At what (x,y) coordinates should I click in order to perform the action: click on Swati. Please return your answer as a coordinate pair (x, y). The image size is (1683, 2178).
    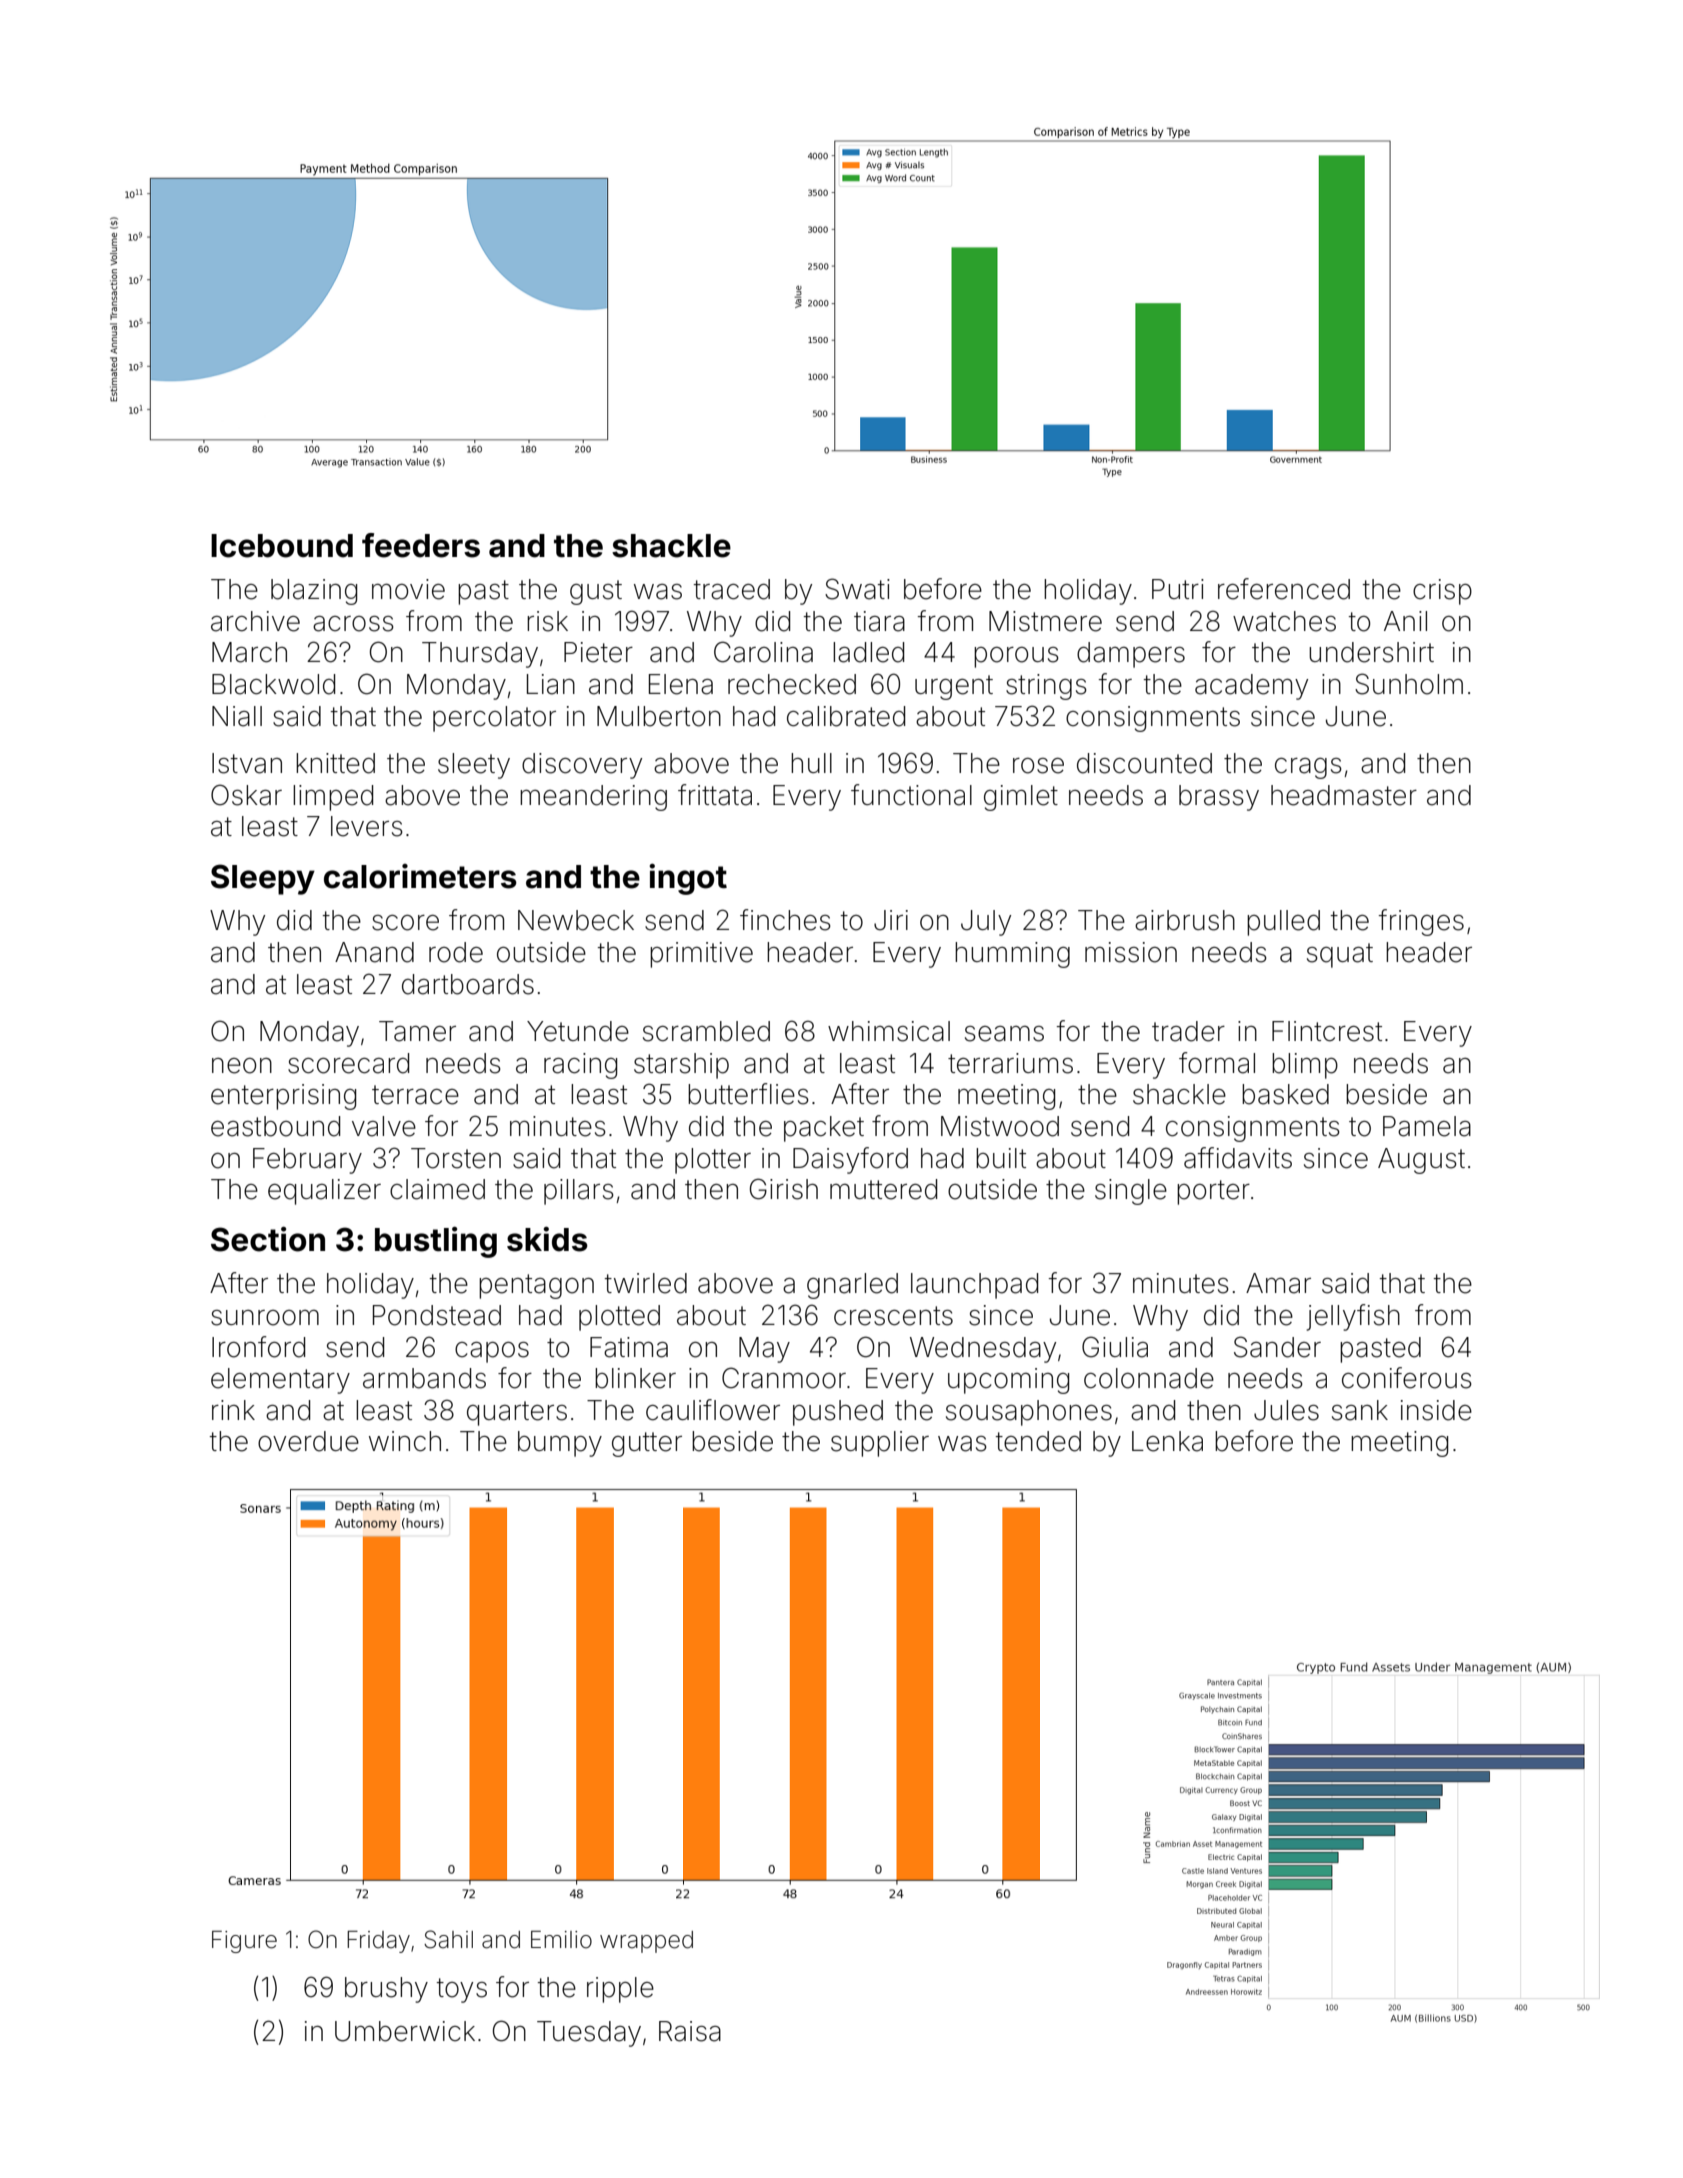
    Looking at the image, I should click on (857, 589).
